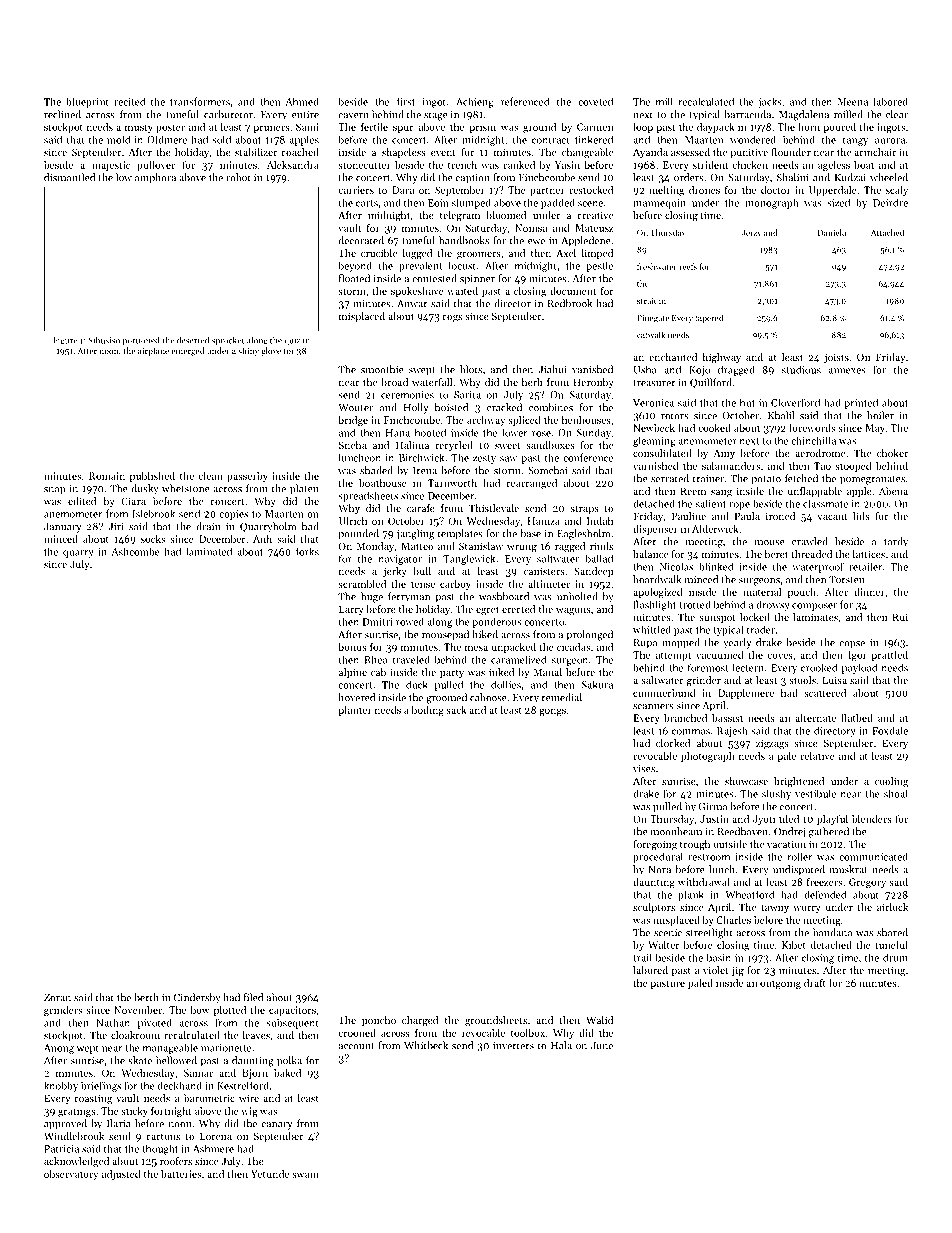  Describe the element at coordinates (62, 114) in the screenshot. I see `reclined` at that location.
